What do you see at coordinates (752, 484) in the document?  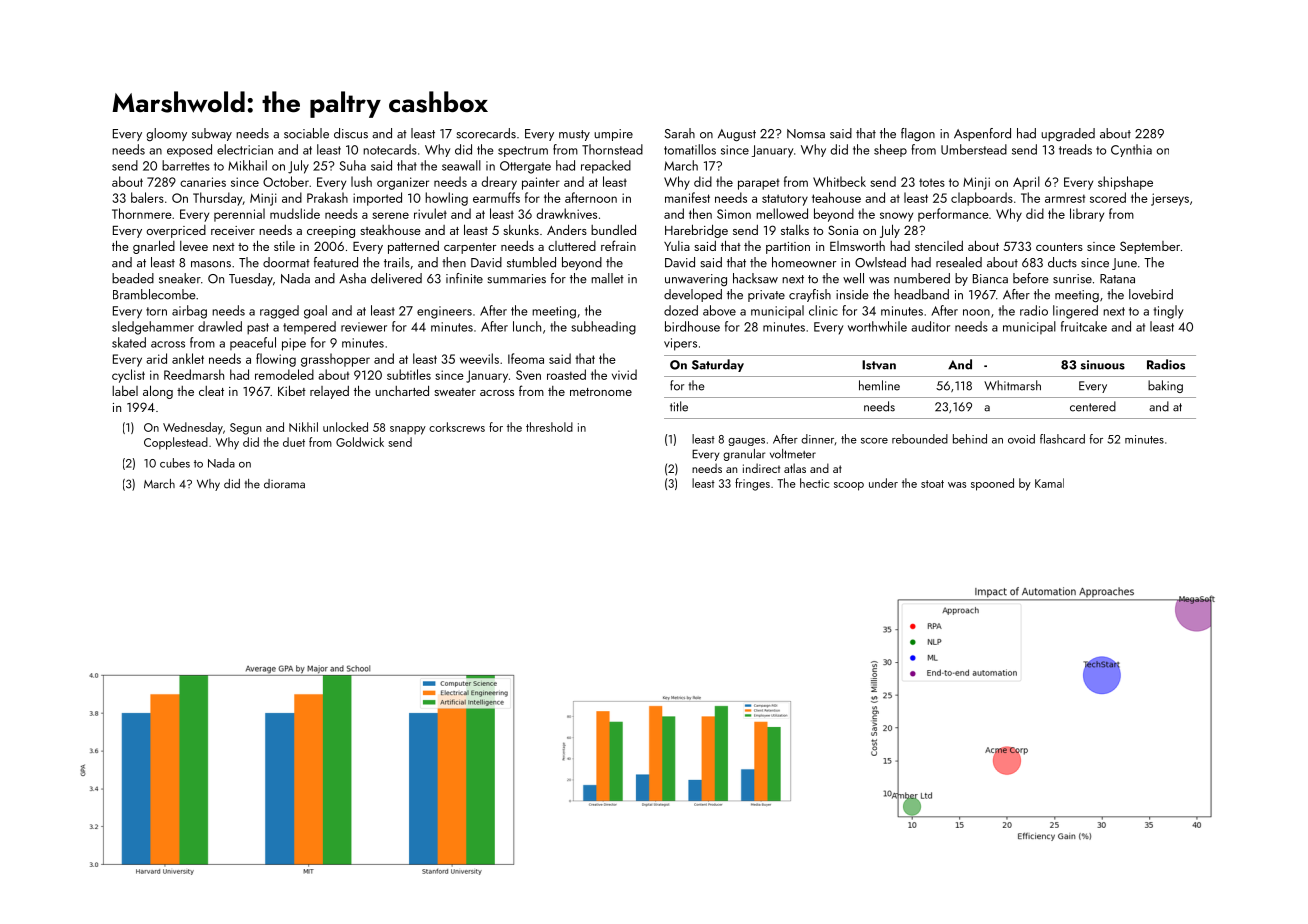 I see `fringes` at bounding box center [752, 484].
